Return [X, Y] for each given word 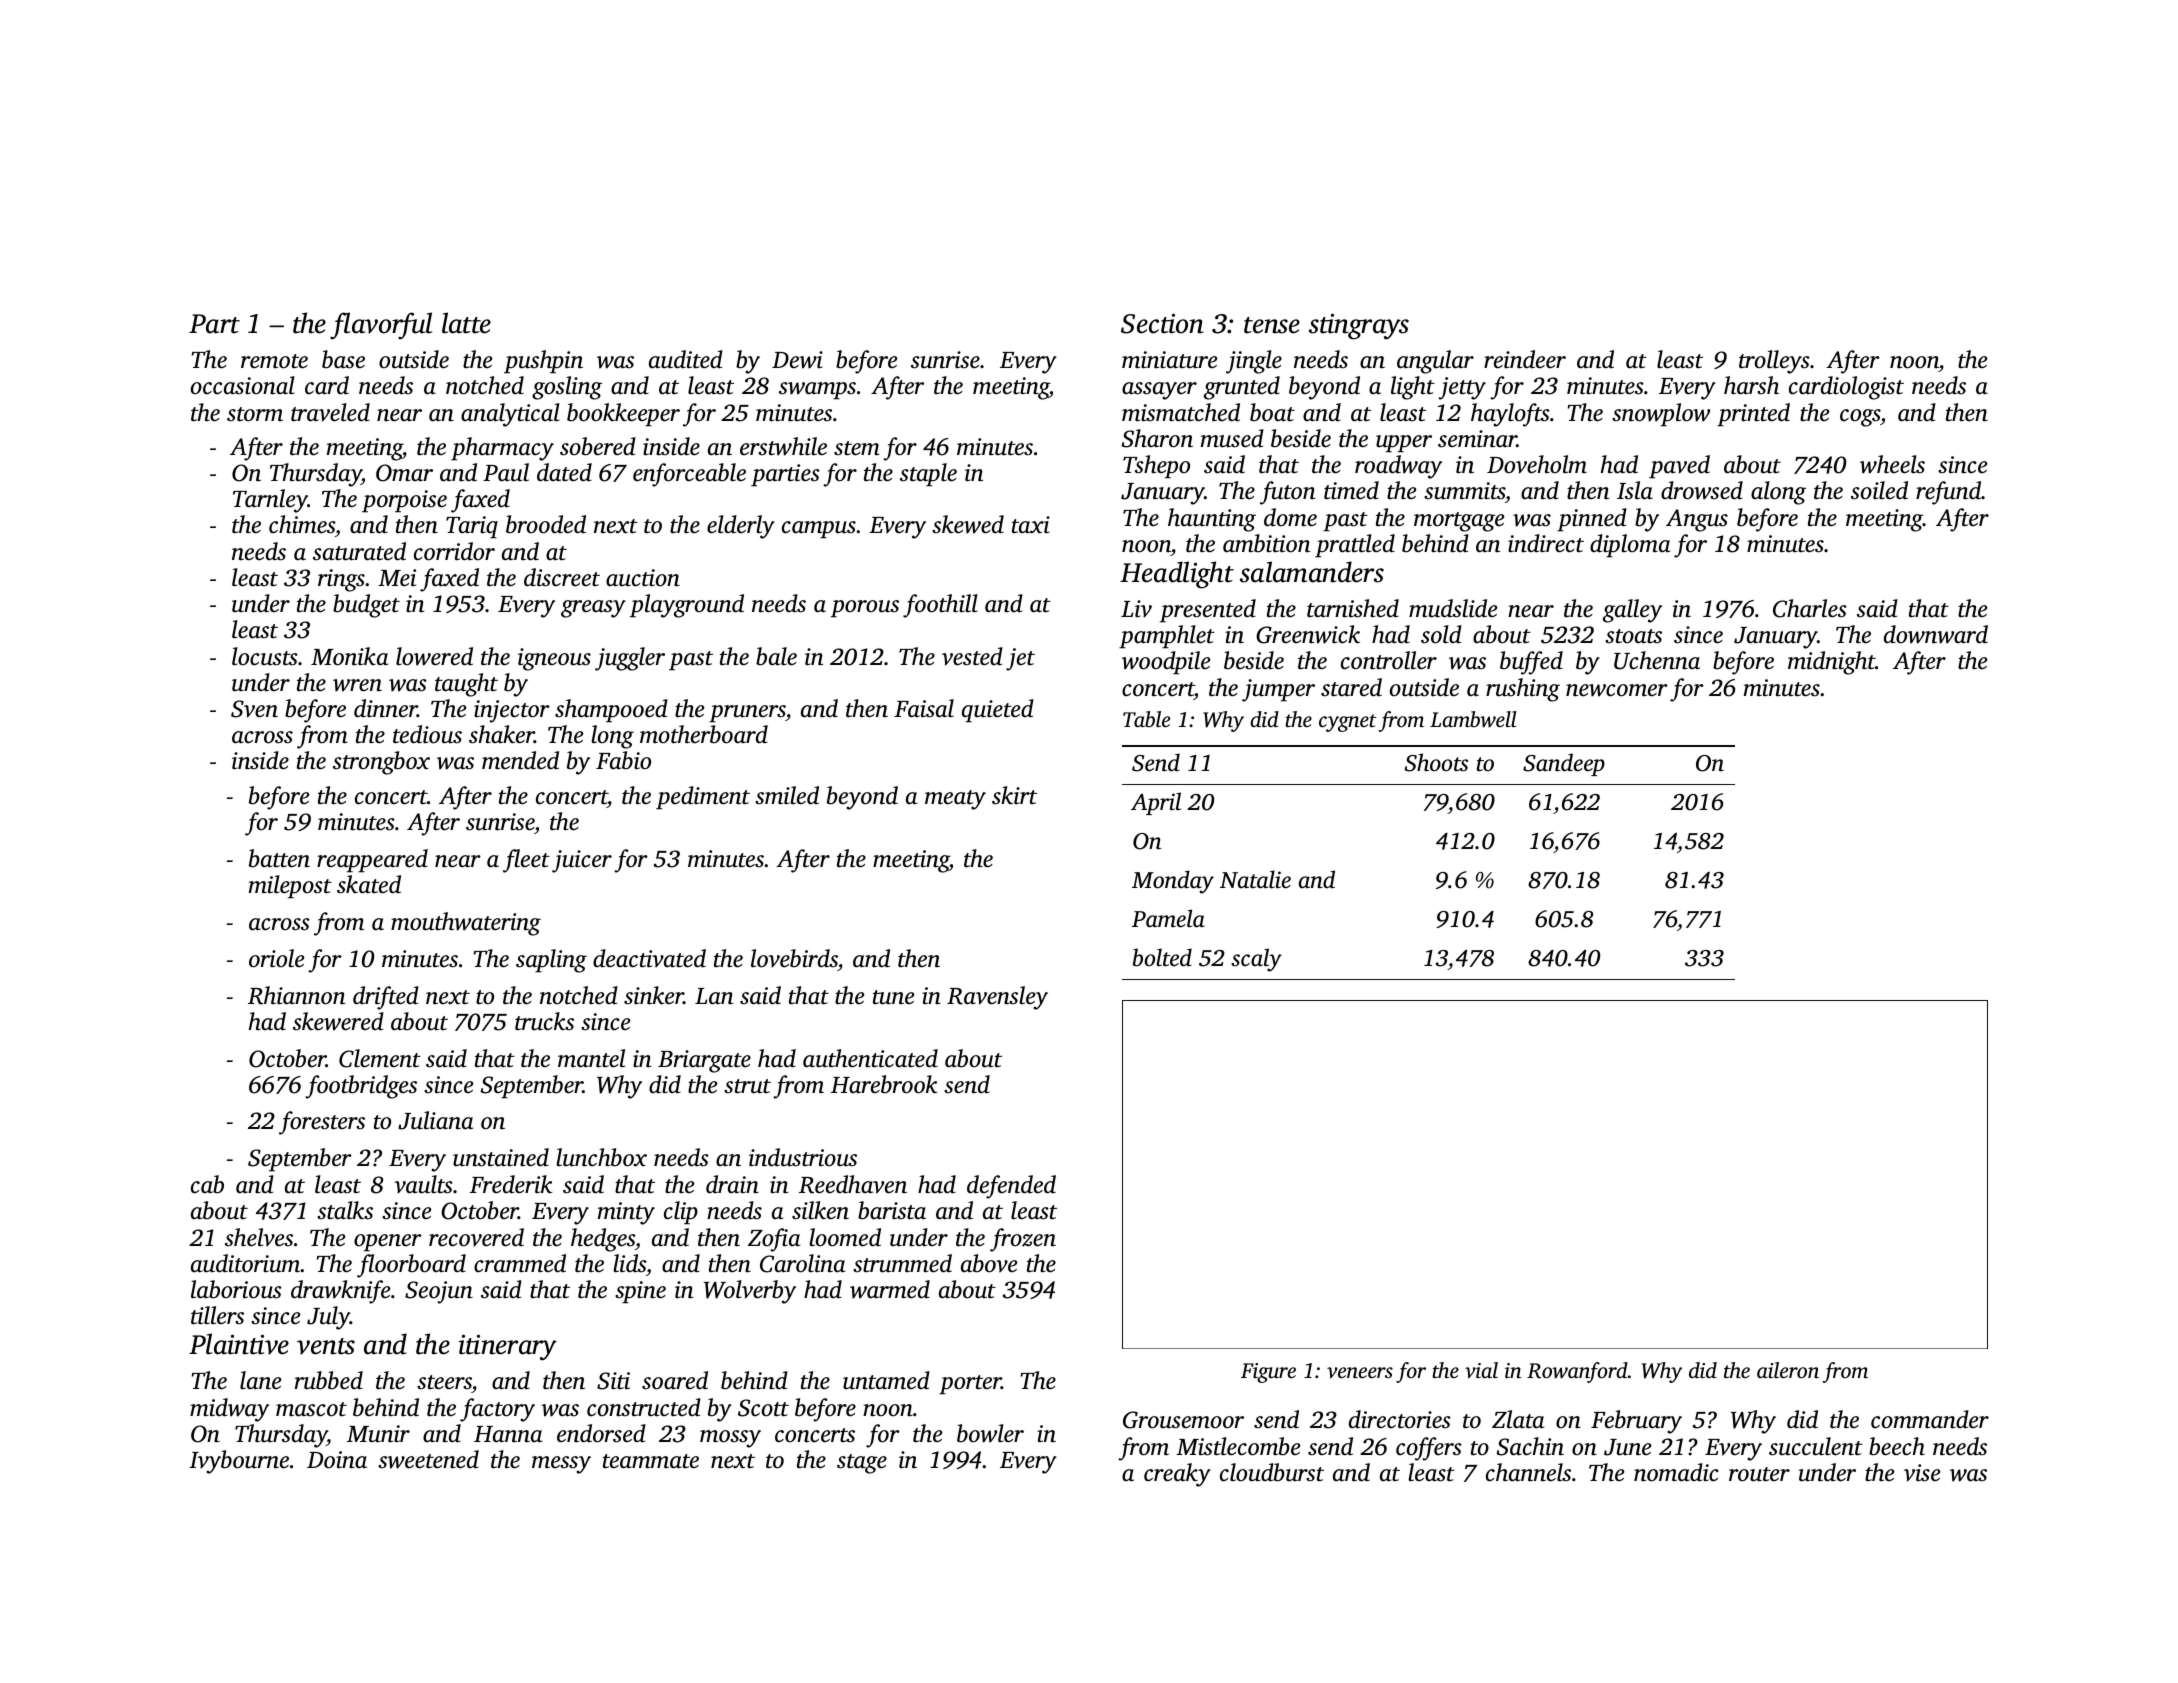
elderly [741, 527]
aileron [1788, 1370]
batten [279, 858]
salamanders [1312, 572]
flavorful [381, 326]
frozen [1023, 1240]
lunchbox [601, 1157]
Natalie [1255, 879]
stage [862, 1464]
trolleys [1774, 362]
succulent [1816, 1446]
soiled [1879, 490]
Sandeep [1564, 764]
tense [1272, 325]
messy [561, 1465]
